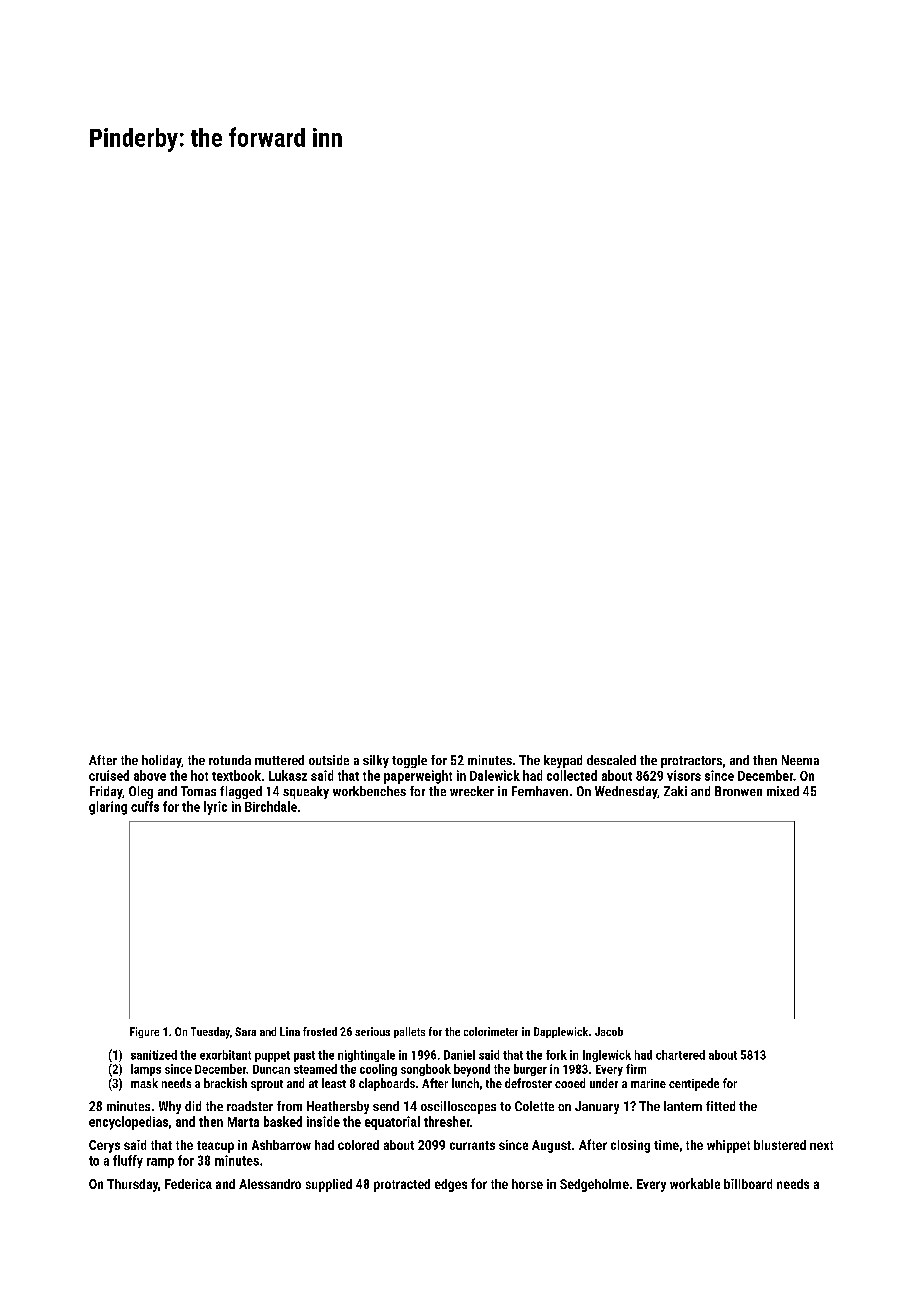 The height and width of the screenshot is (1308, 924). Describe the element at coordinates (527, 1184) in the screenshot. I see `horse` at that location.
